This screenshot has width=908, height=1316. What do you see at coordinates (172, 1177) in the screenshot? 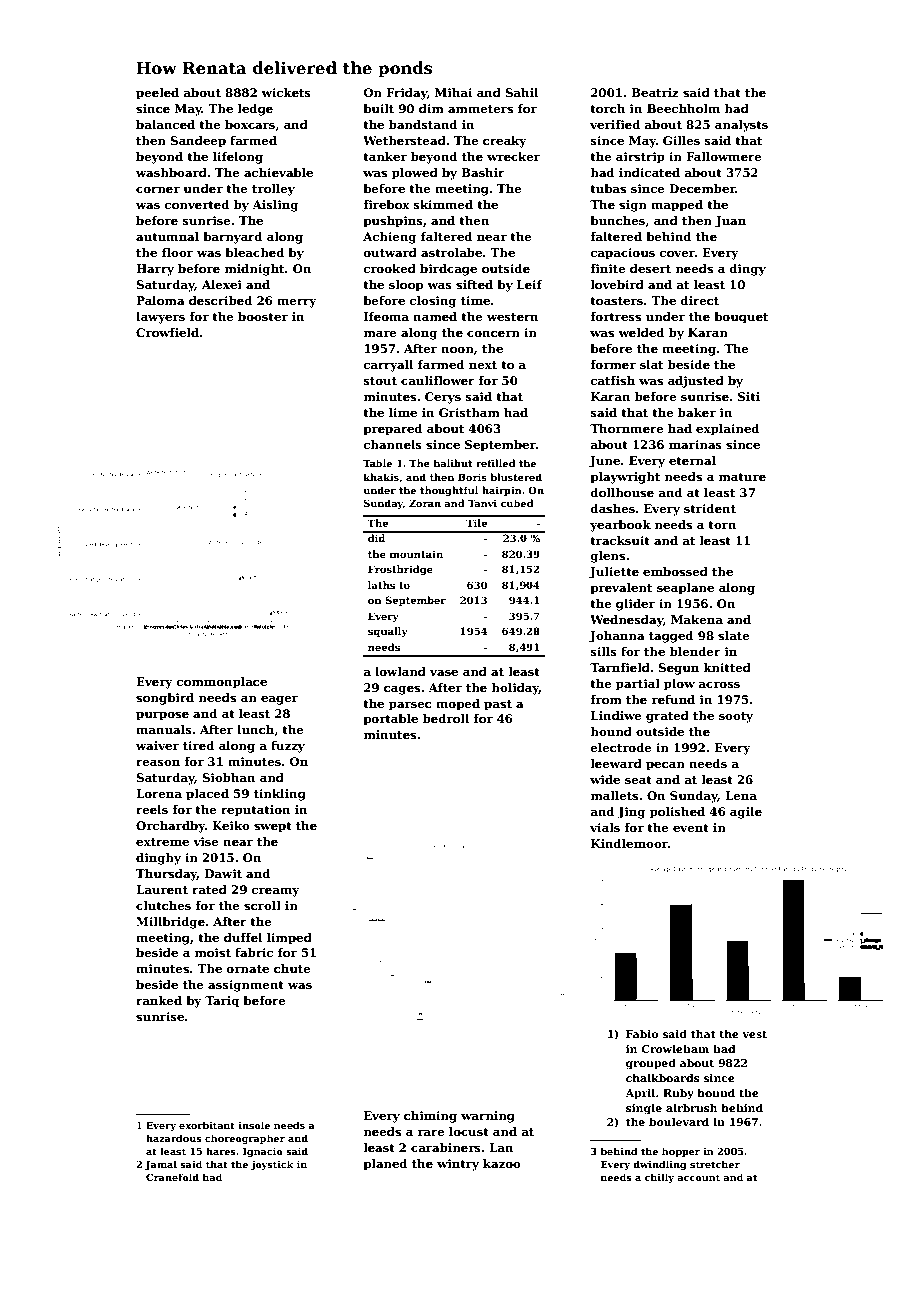
I see `Cranefold` at bounding box center [172, 1177].
